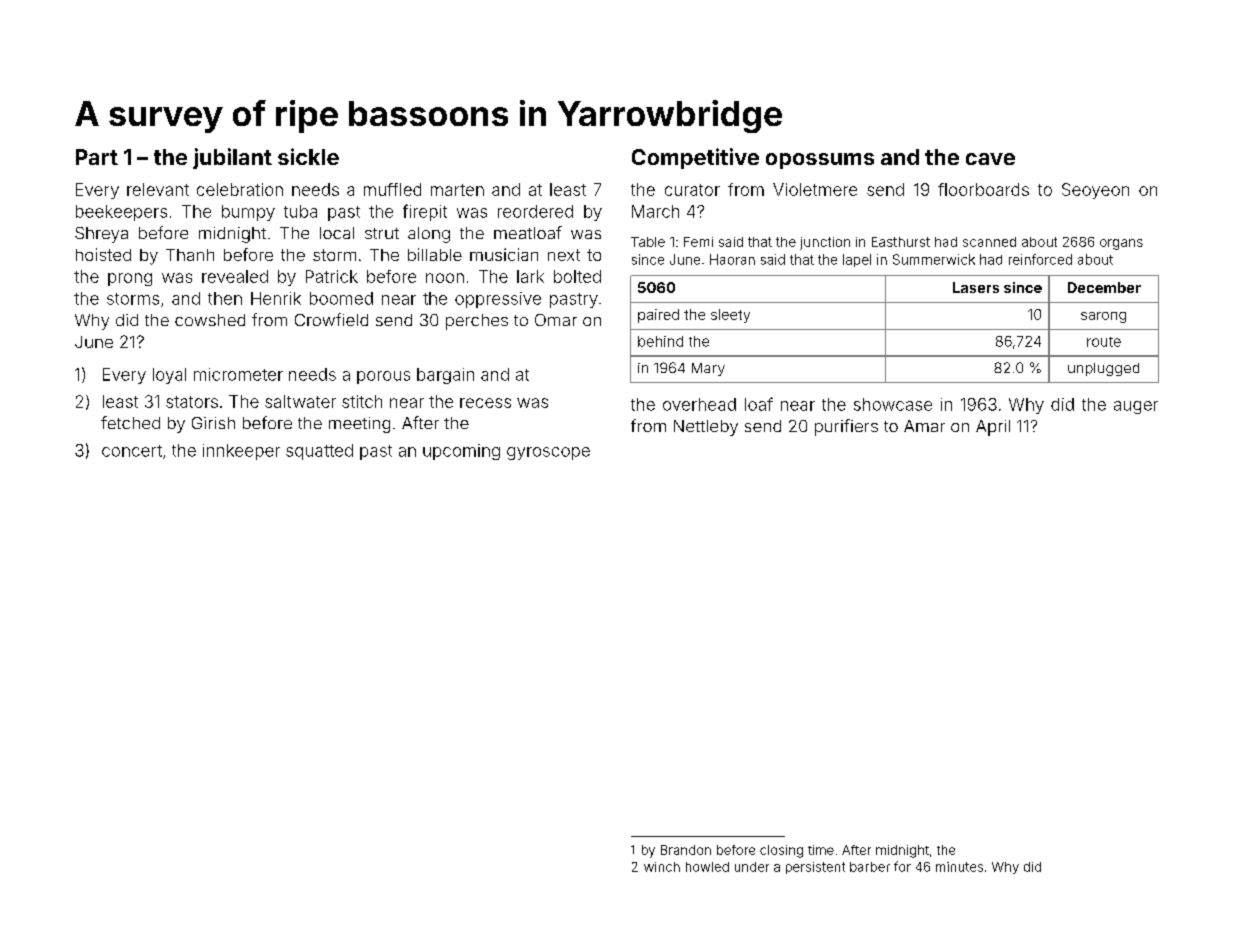 This page has height=952, width=1233. What do you see at coordinates (695, 158) in the page?
I see `Competitive` at bounding box center [695, 158].
